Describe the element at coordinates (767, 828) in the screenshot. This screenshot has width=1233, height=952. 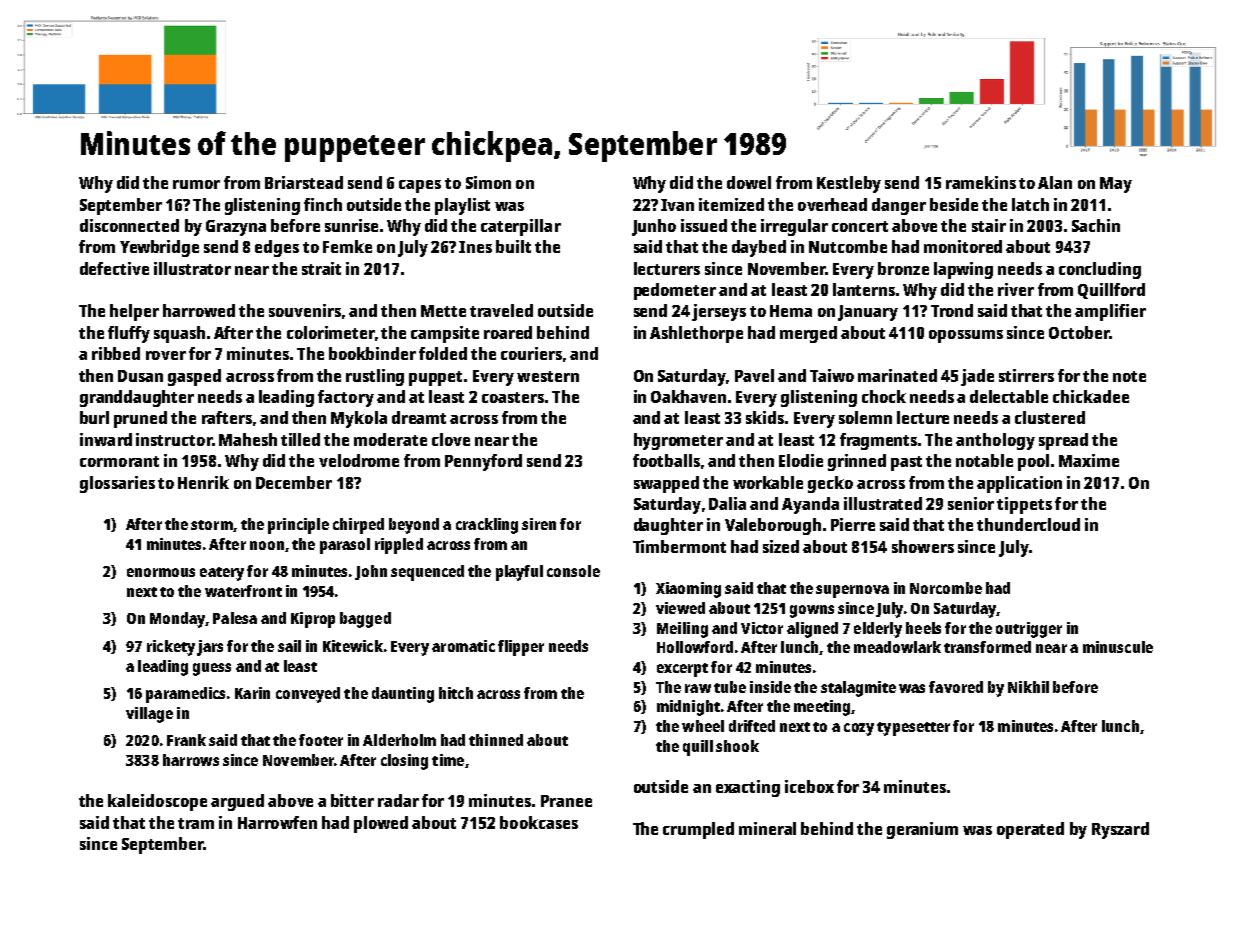
I see `mineral` at that location.
